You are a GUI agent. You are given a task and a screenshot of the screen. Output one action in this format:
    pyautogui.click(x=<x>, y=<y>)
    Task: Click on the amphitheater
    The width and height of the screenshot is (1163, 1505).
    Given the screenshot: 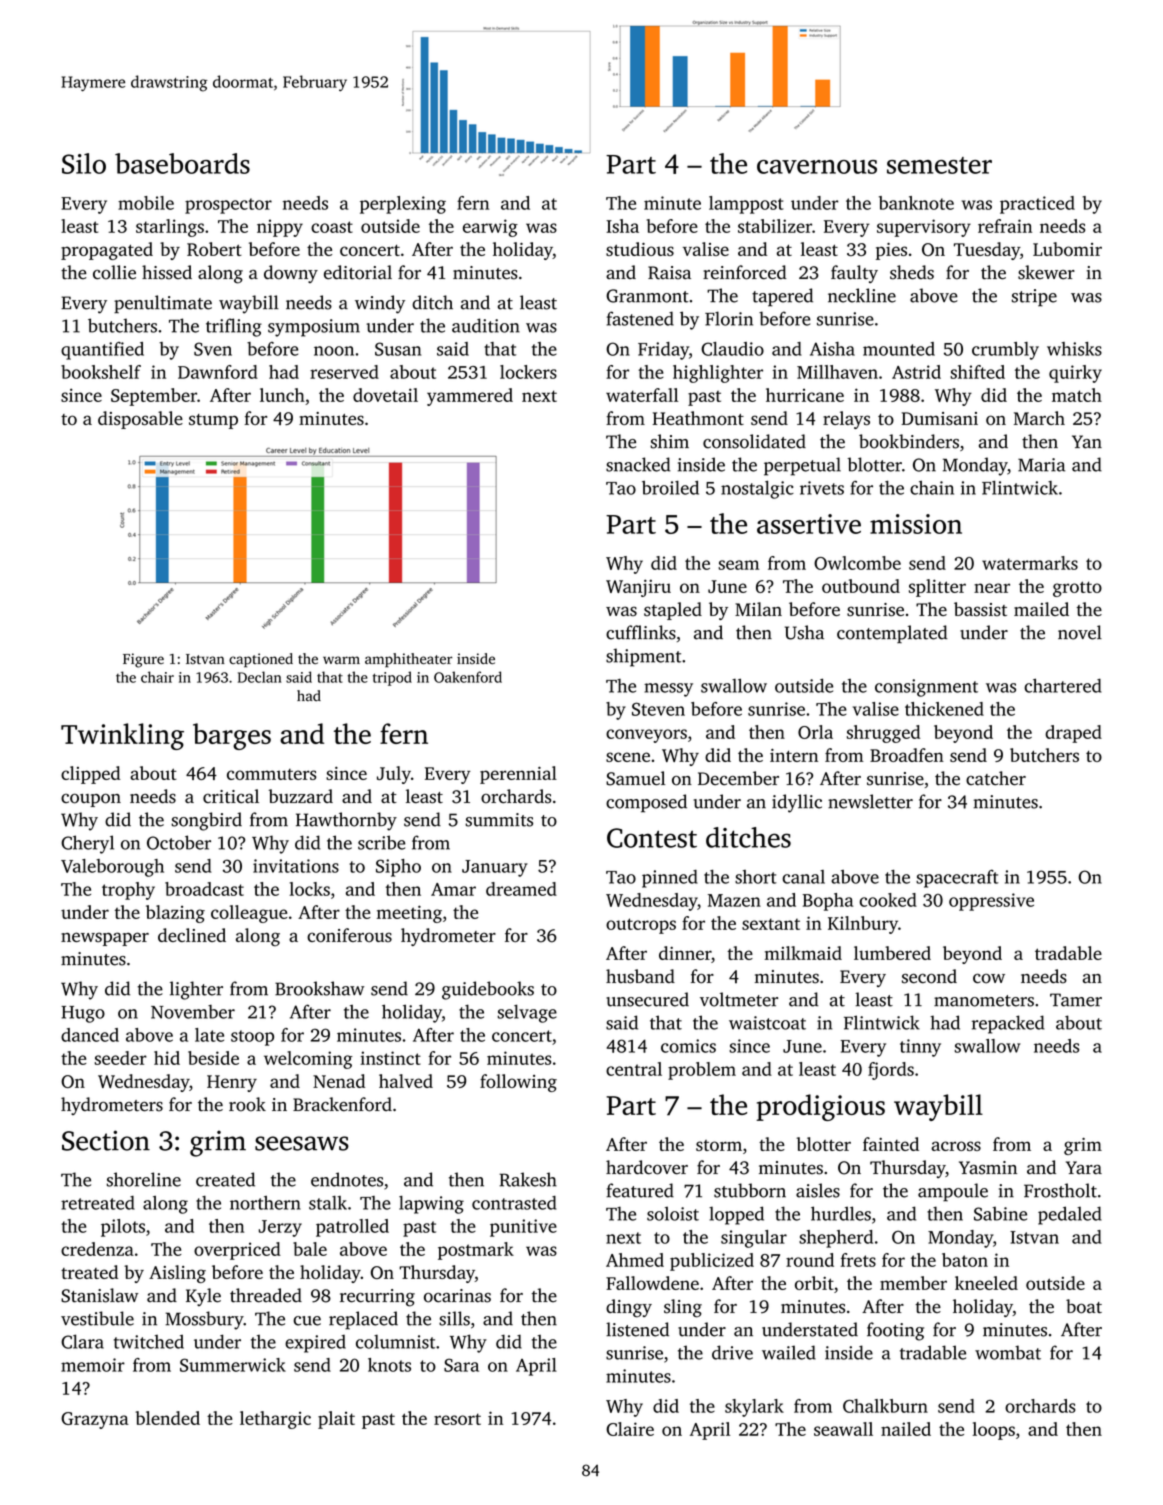 What is the action you would take?
    pyautogui.click(x=408, y=660)
